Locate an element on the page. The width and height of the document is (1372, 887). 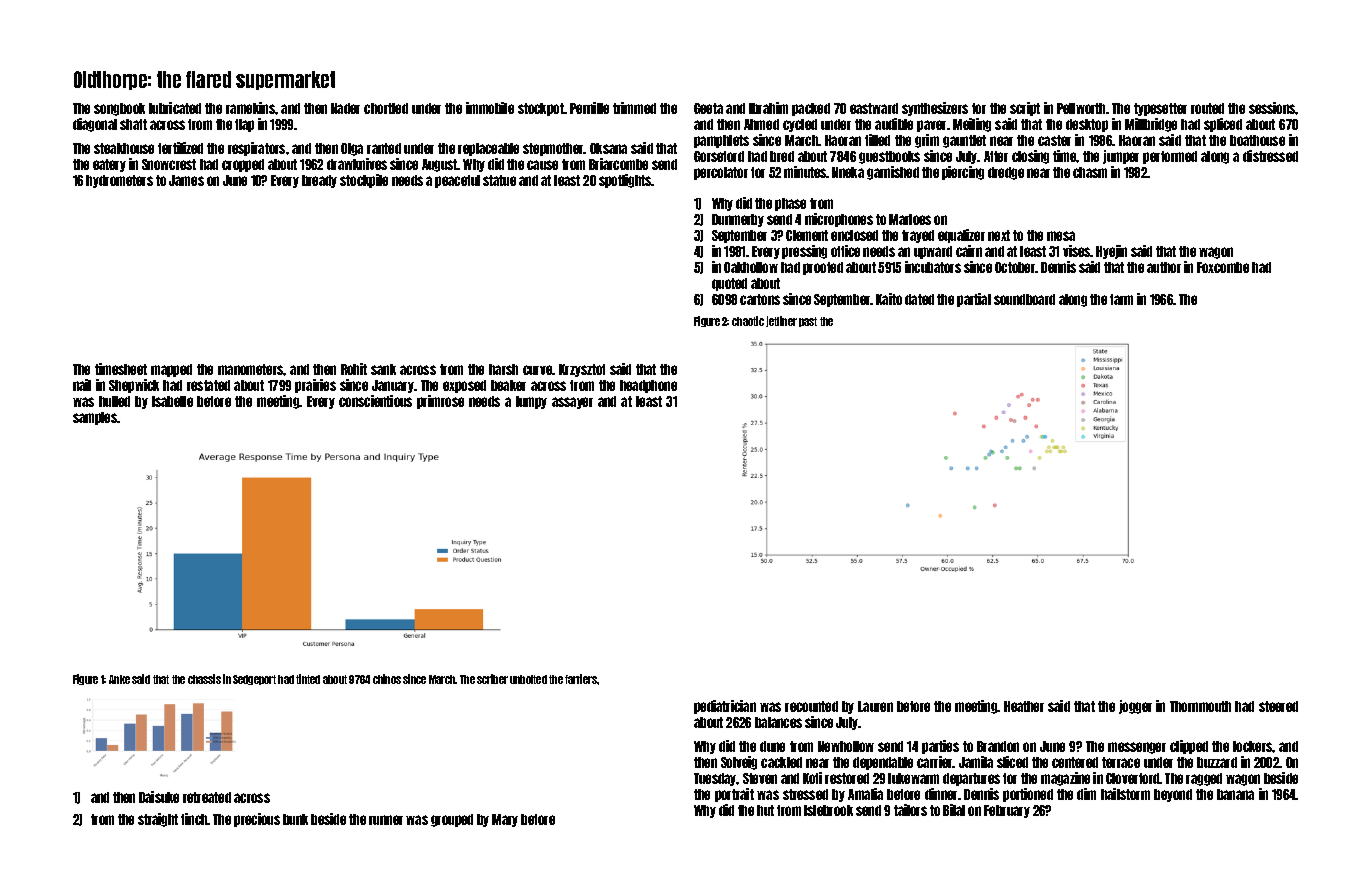
farm is located at coordinates (1121, 299).
